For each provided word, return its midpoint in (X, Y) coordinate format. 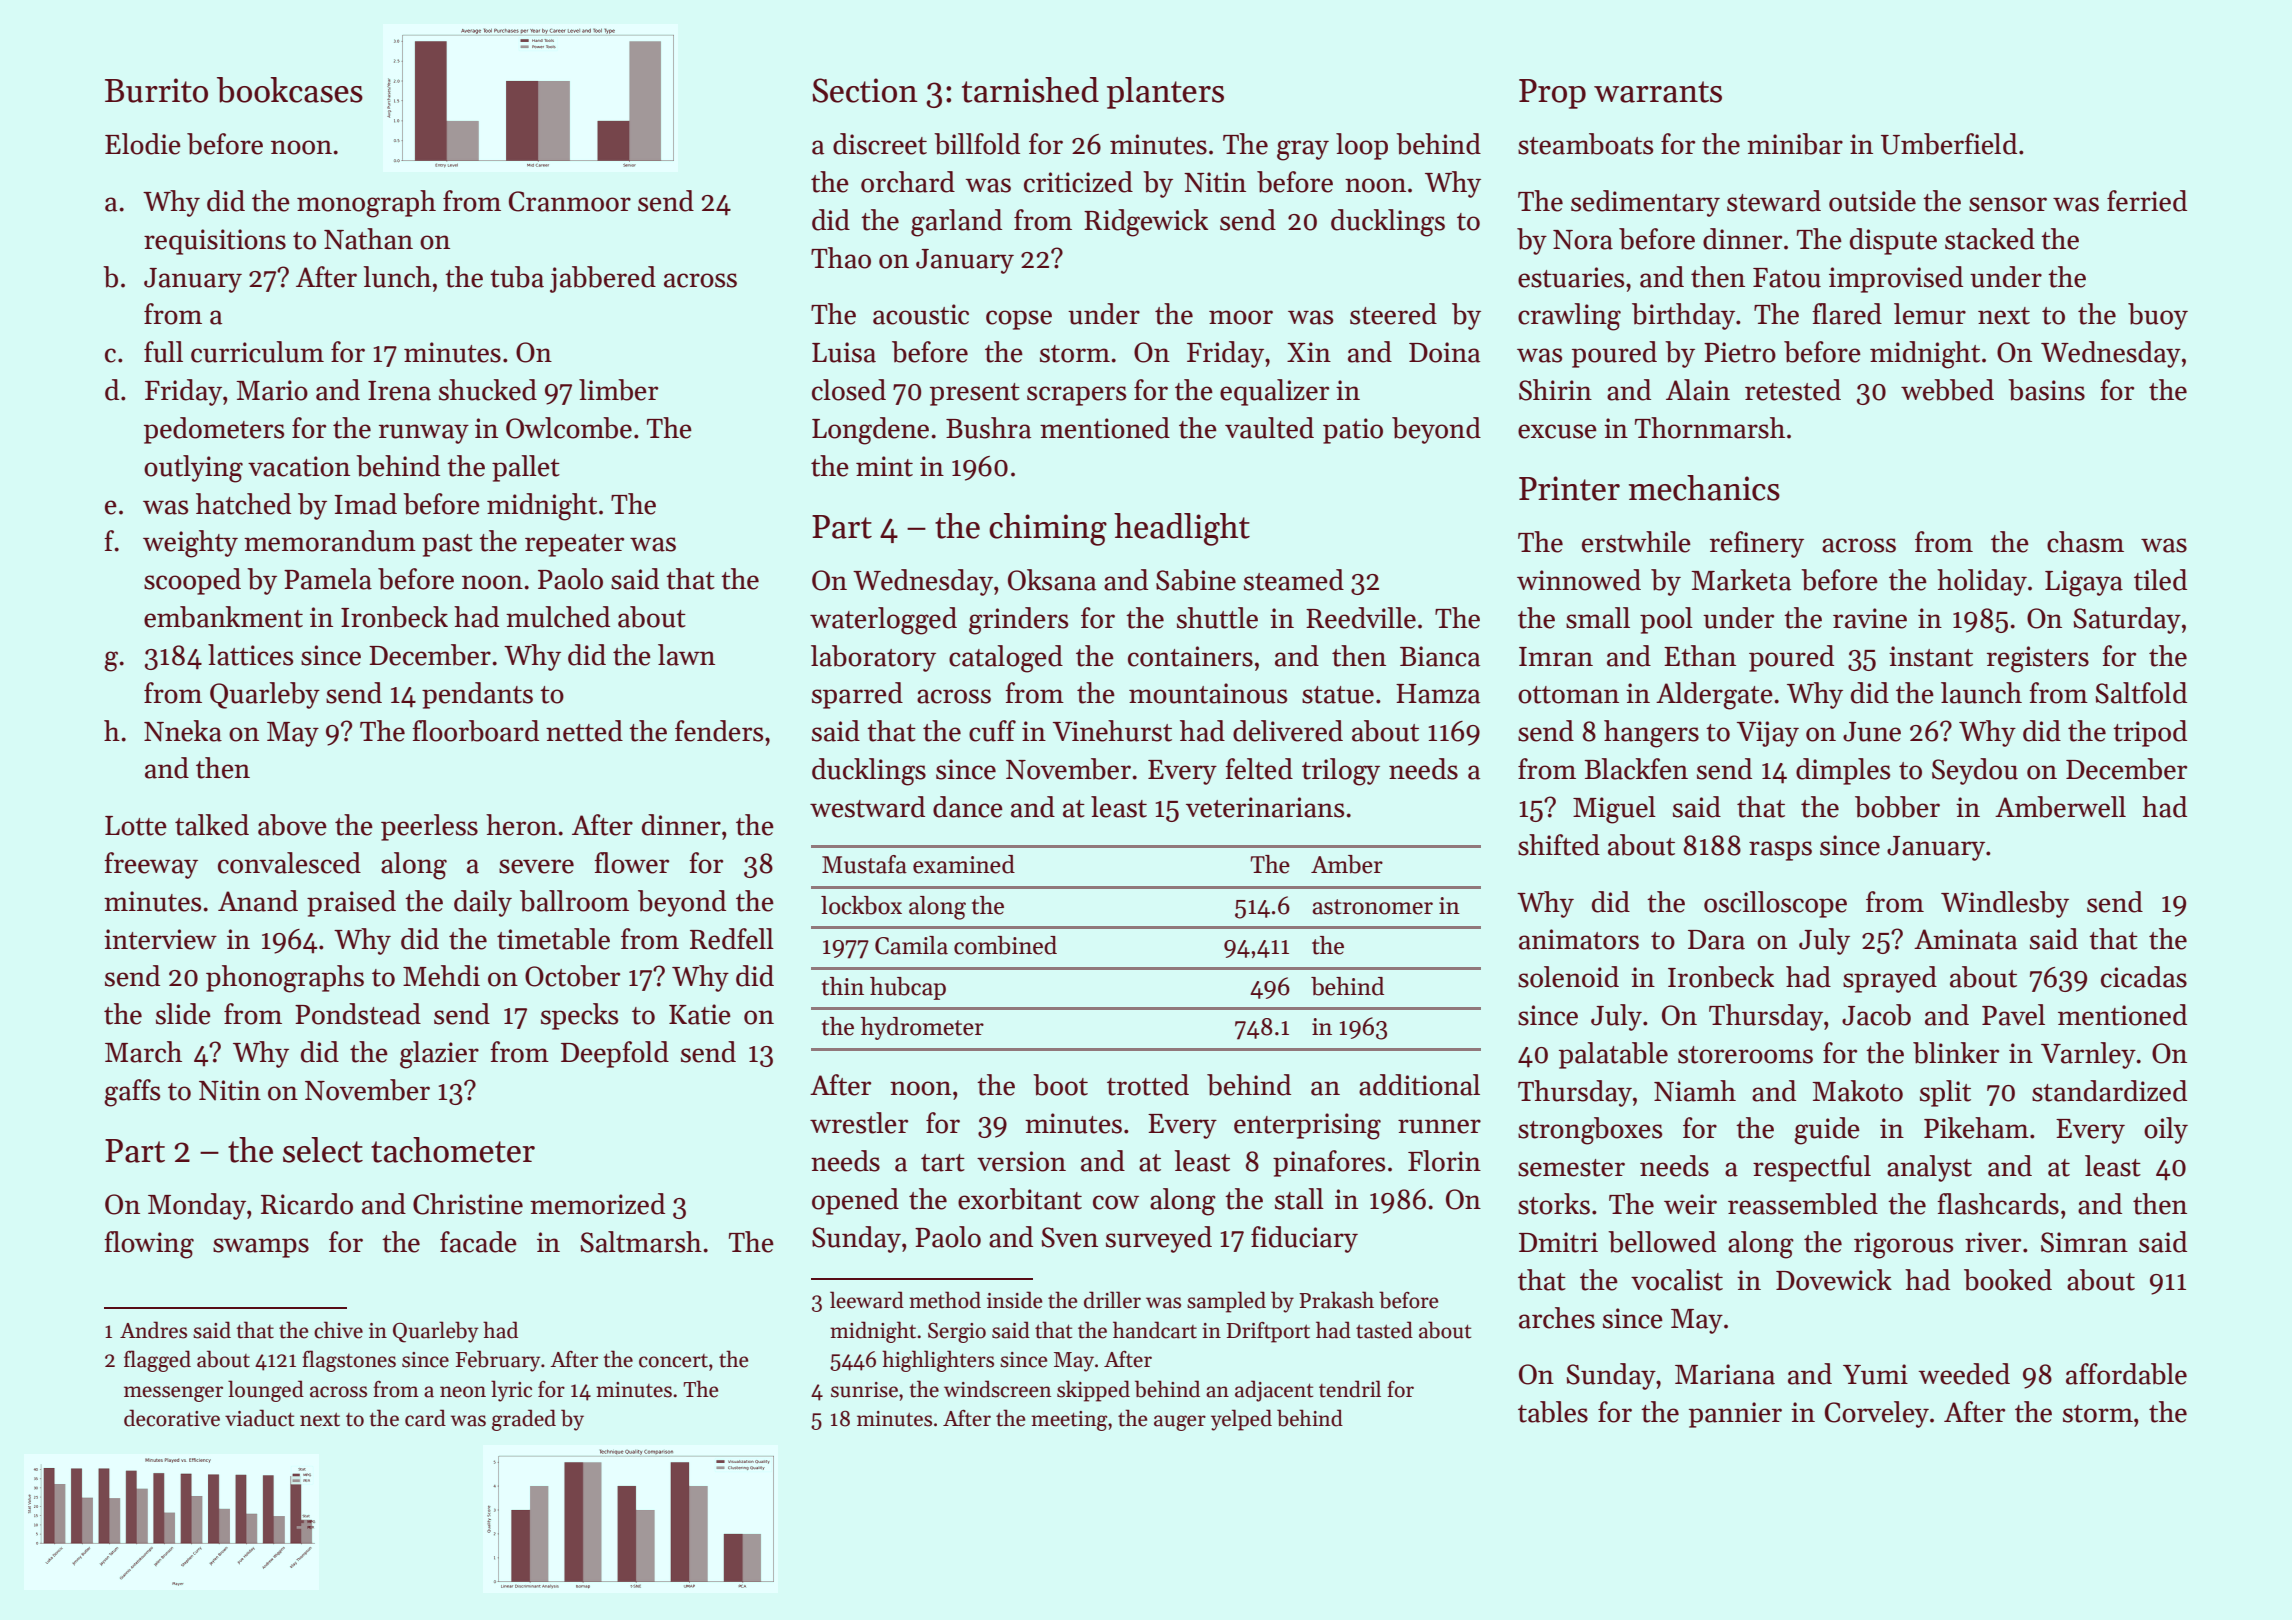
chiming (1048, 529)
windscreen (998, 1389)
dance (968, 807)
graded (524, 1420)
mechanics (1704, 488)
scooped (192, 581)
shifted (1559, 845)
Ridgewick (1146, 223)
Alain (1698, 390)
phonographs (285, 979)
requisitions (215, 242)
